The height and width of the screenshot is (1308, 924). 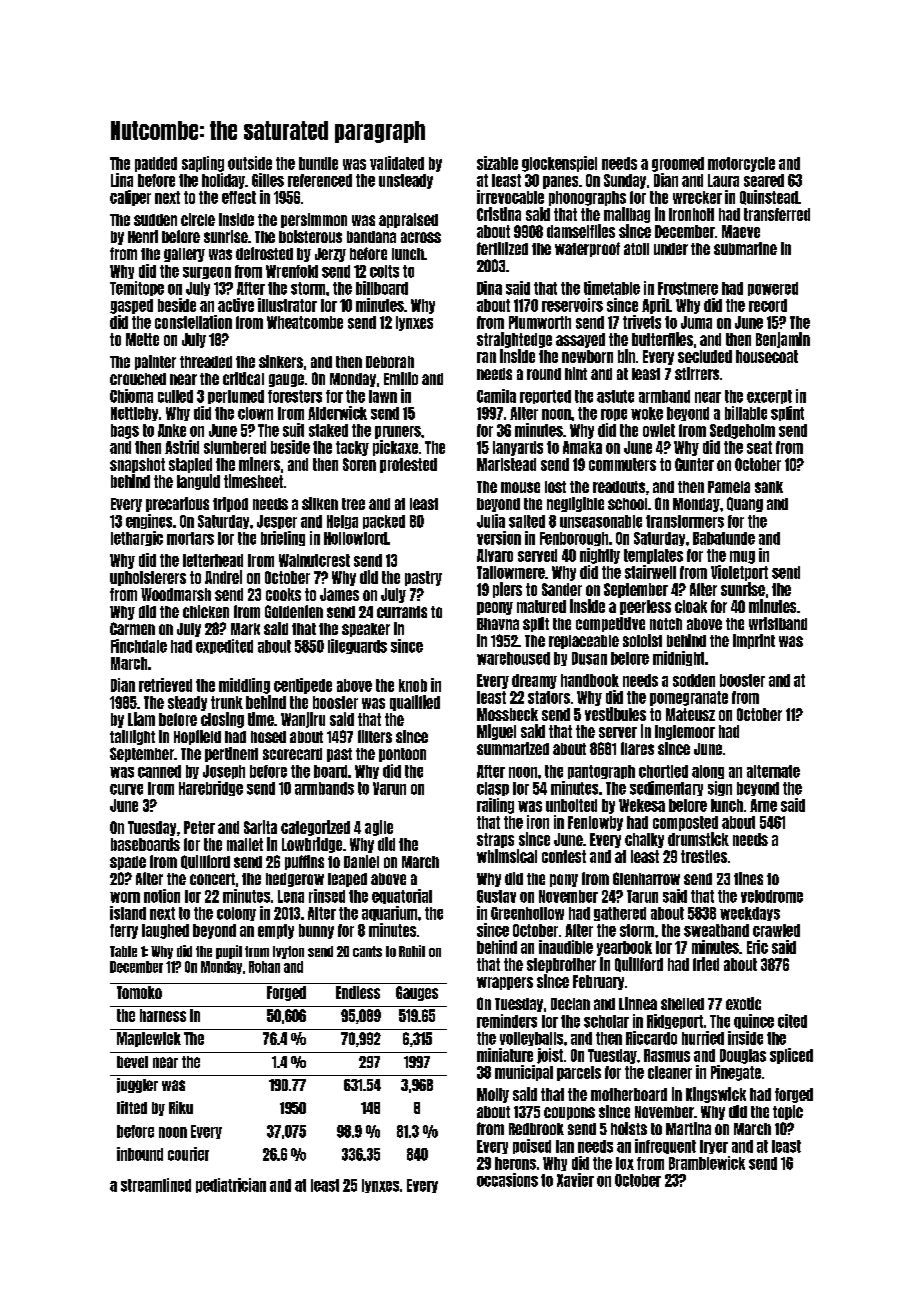 I want to click on bags, so click(x=125, y=431).
